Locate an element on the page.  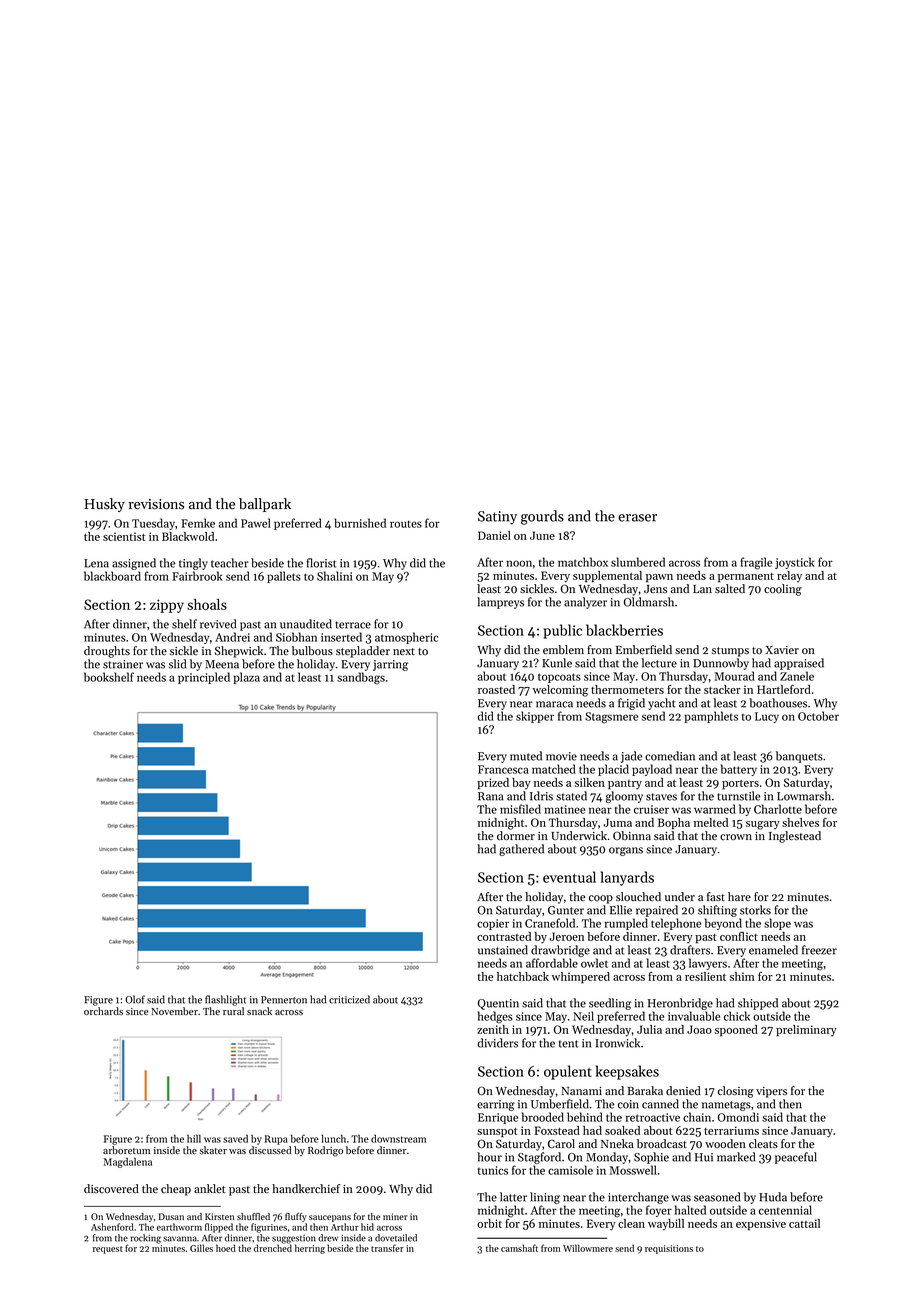
vipers is located at coordinates (771, 1092).
